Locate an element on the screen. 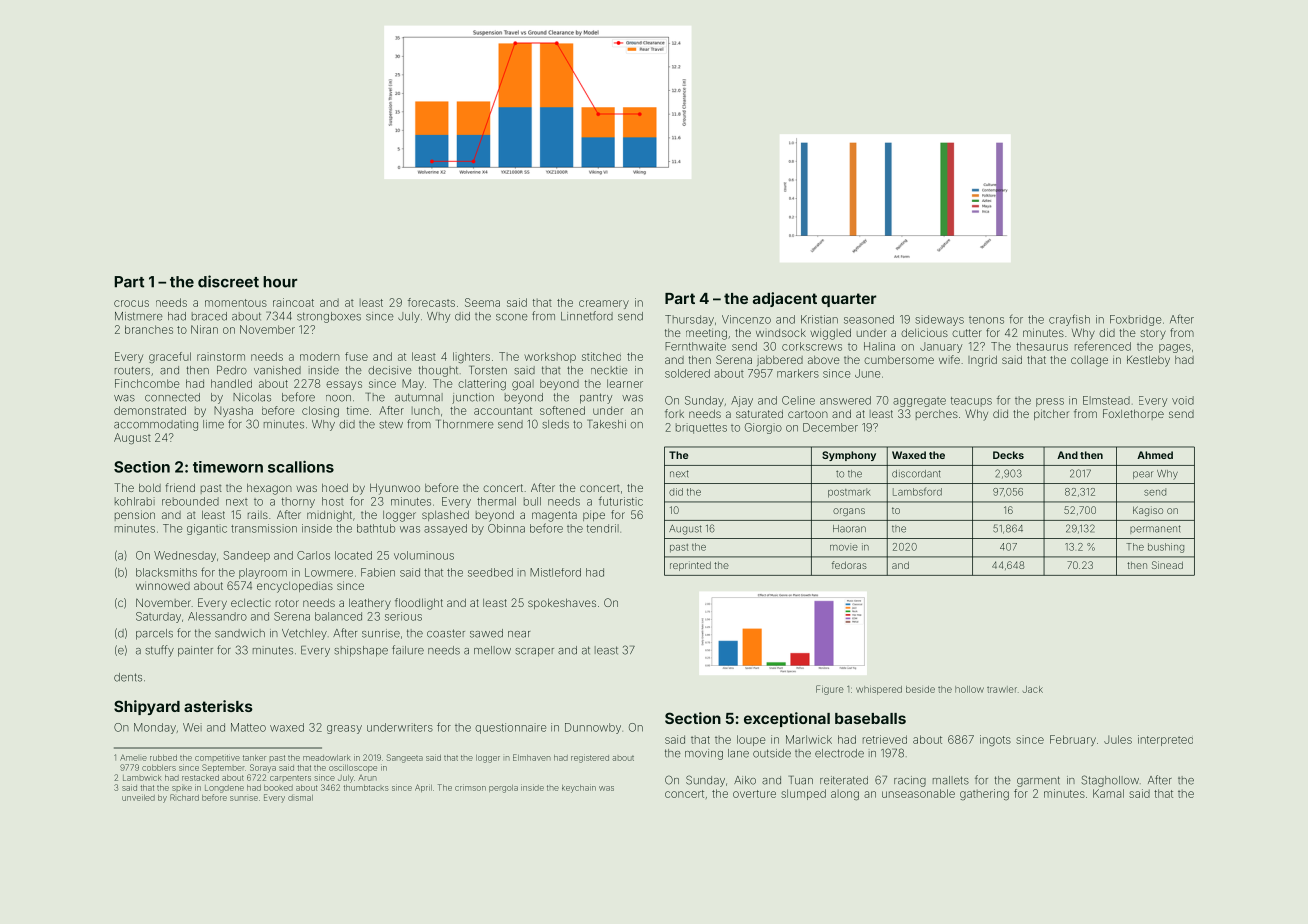 Image resolution: width=1308 pixels, height=924 pixels. Symphony is located at coordinates (849, 456).
